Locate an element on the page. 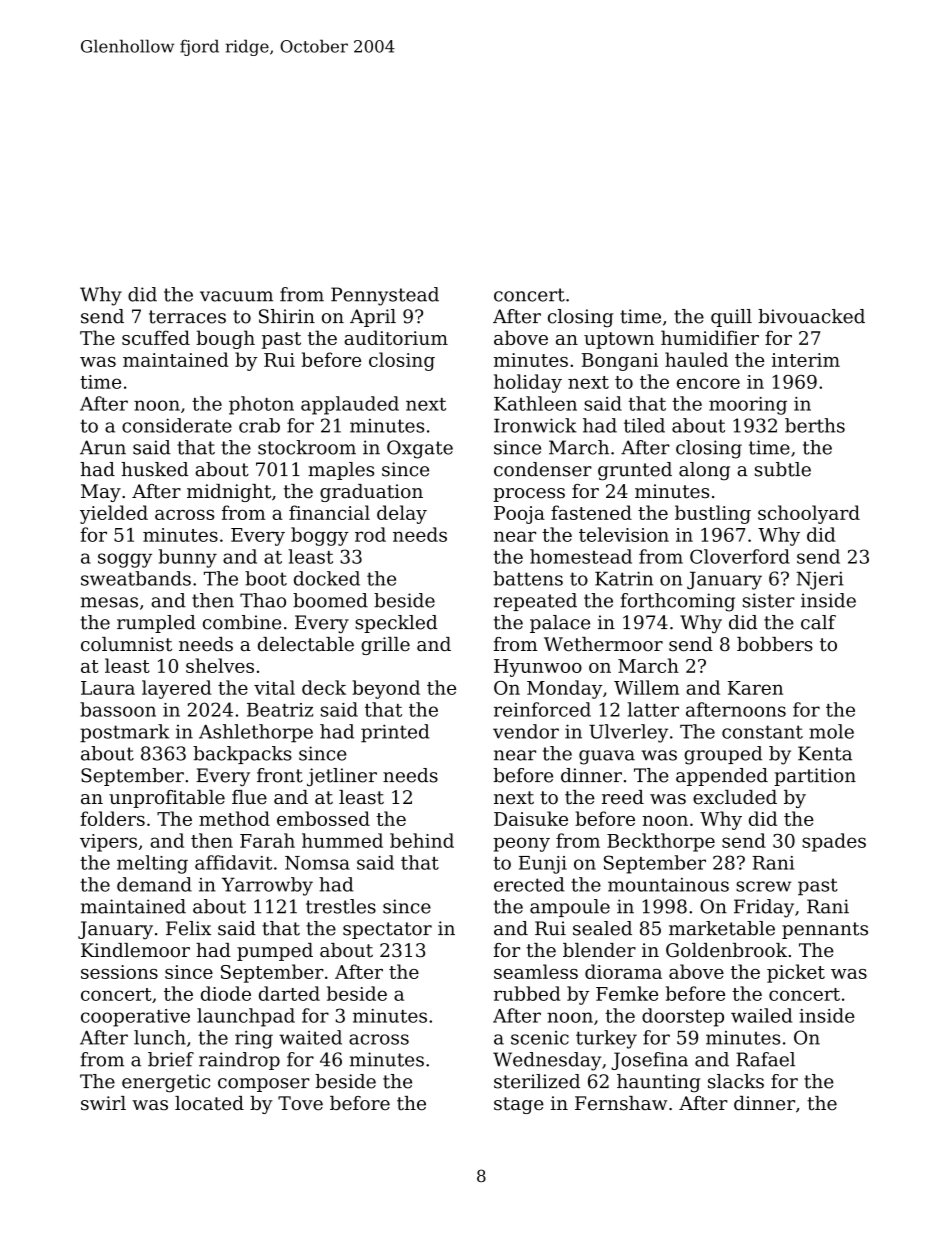  sterilized is located at coordinates (537, 1081).
